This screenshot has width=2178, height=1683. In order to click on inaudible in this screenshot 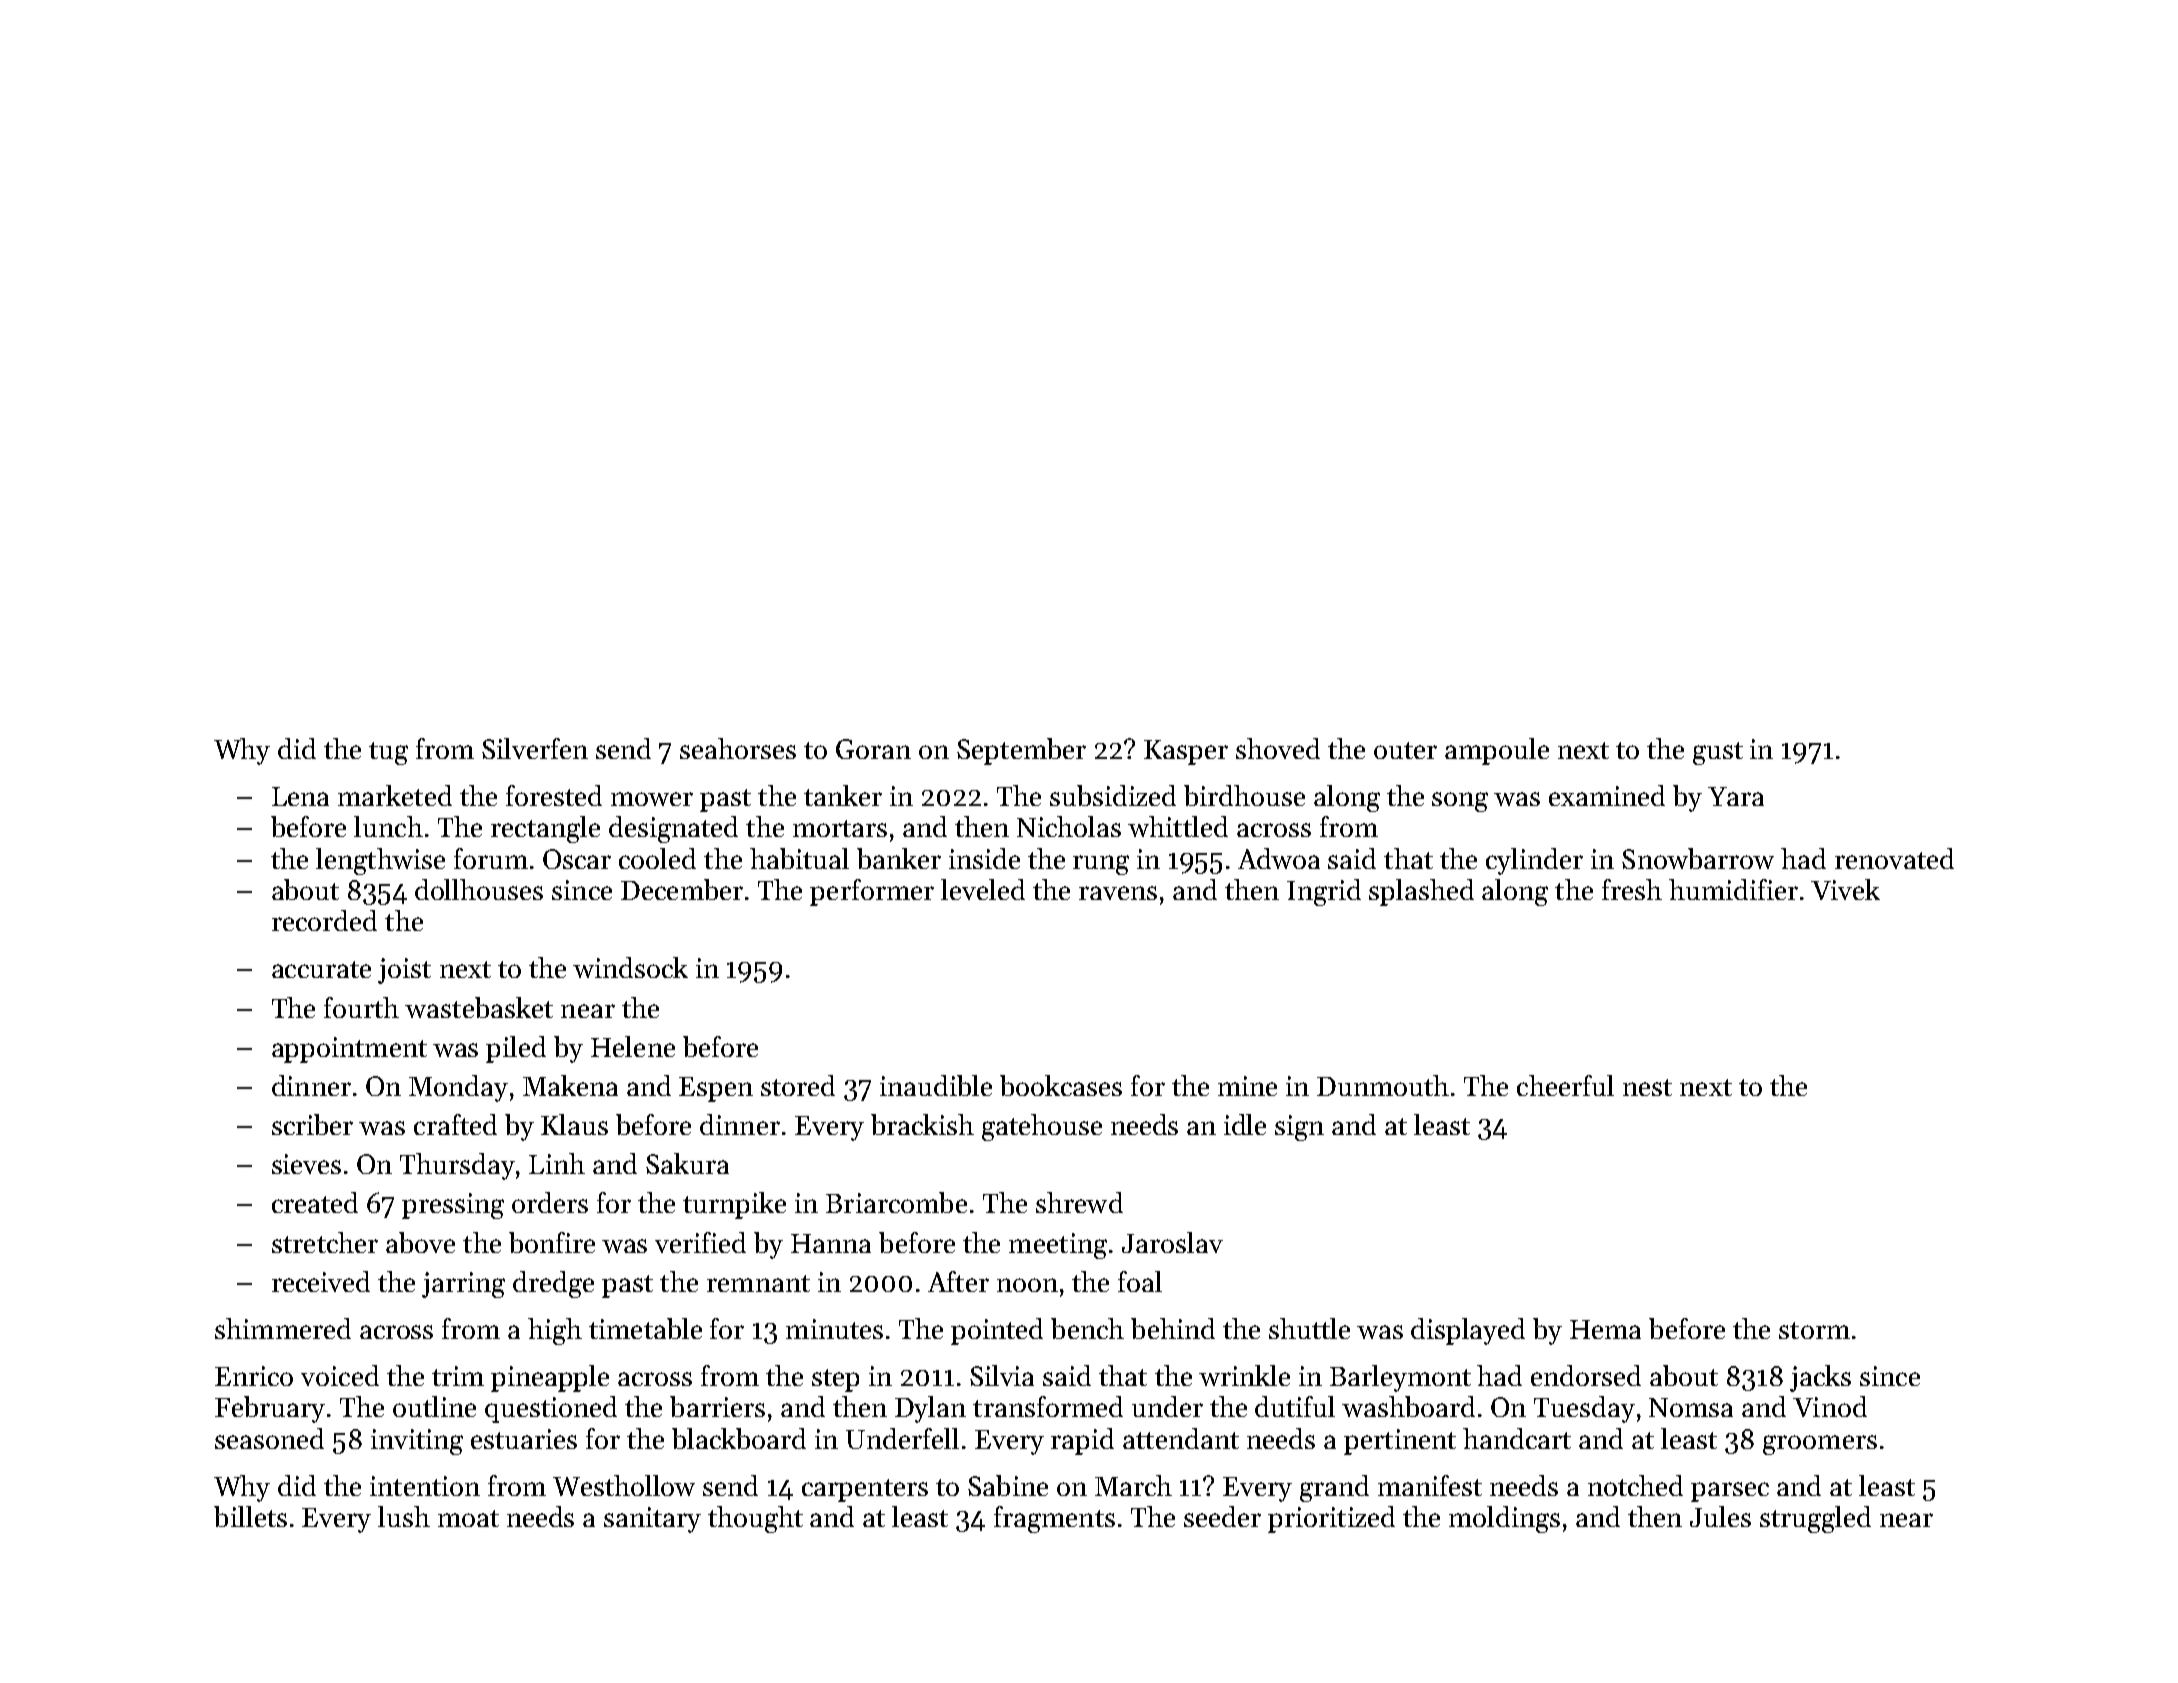, I will do `click(936, 1085)`.
